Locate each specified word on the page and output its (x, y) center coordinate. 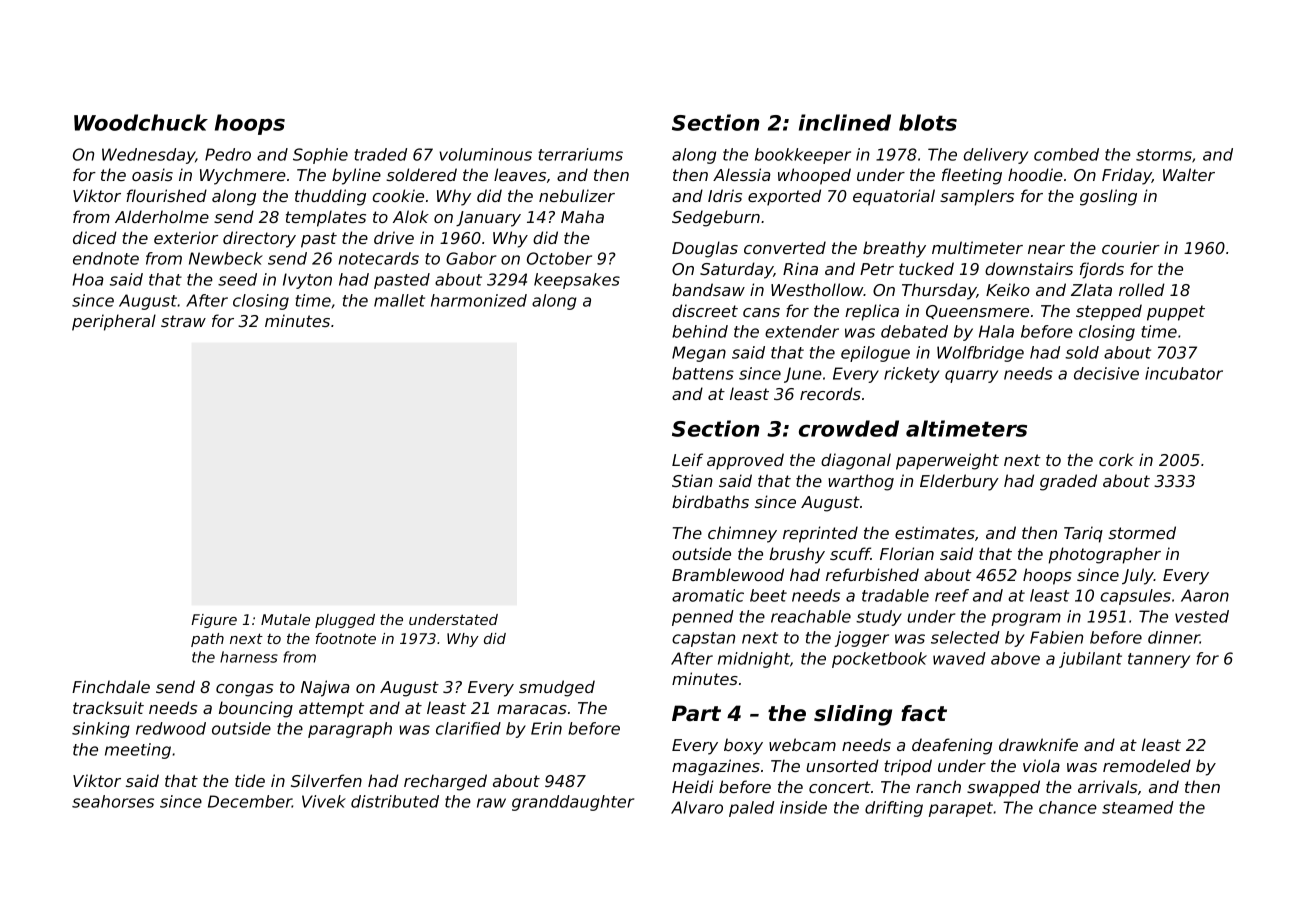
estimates (935, 532)
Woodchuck (141, 122)
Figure (214, 621)
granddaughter (573, 803)
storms (1164, 155)
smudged (557, 688)
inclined (845, 122)
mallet (399, 300)
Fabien (1056, 637)
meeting (138, 751)
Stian (692, 480)
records (830, 393)
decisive (1106, 373)
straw (183, 321)
